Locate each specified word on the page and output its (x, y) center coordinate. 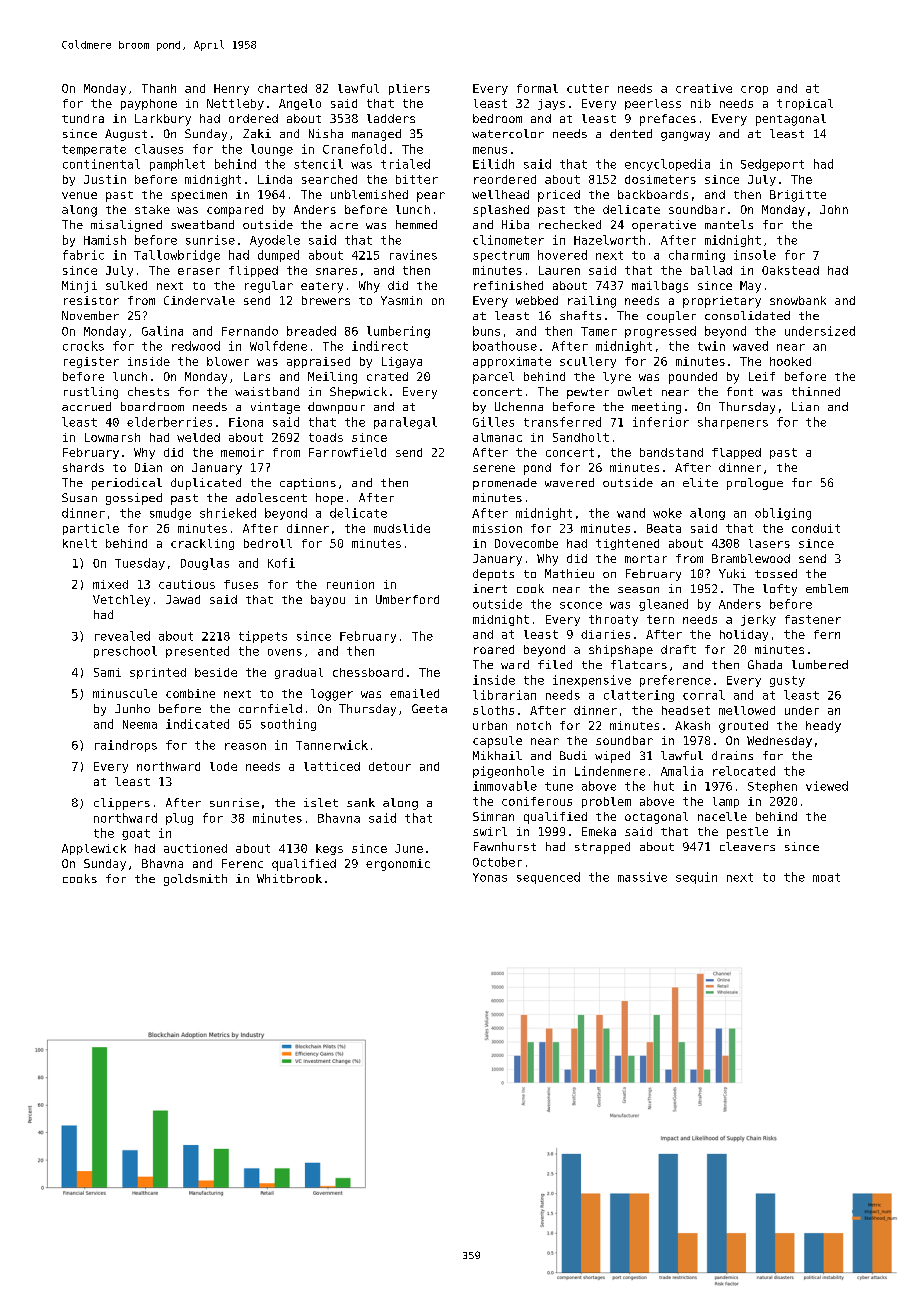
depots (493, 575)
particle (91, 529)
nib (701, 103)
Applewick (94, 849)
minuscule (125, 693)
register (91, 362)
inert (490, 588)
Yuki (732, 573)
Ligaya (402, 362)
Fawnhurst (505, 846)
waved (750, 346)
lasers (769, 543)
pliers (409, 89)
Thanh (159, 88)
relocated (744, 771)
